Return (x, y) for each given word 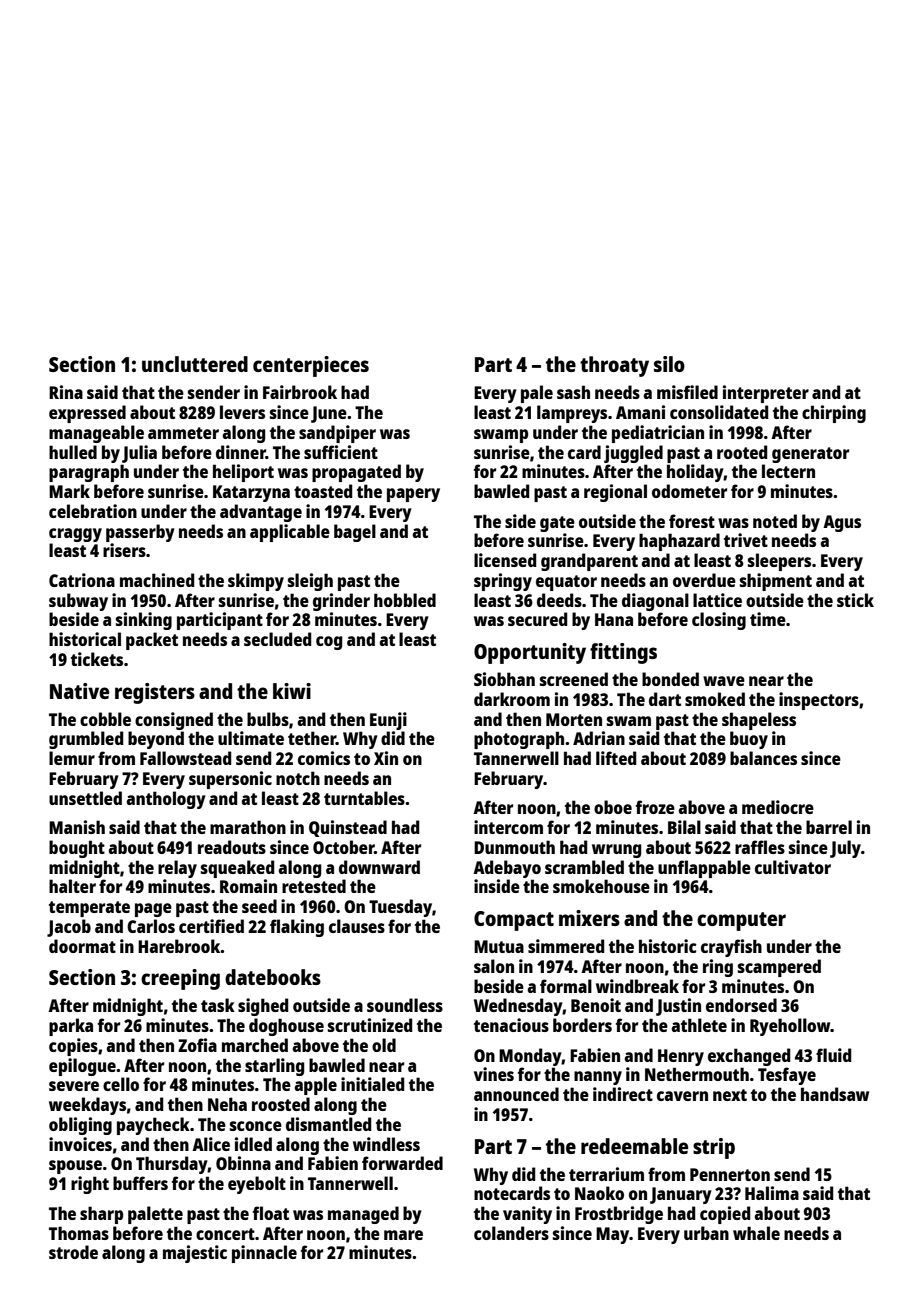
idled (253, 1144)
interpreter (766, 394)
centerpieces (311, 366)
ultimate (251, 738)
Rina (66, 392)
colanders (511, 1233)
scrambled (584, 867)
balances (763, 758)
